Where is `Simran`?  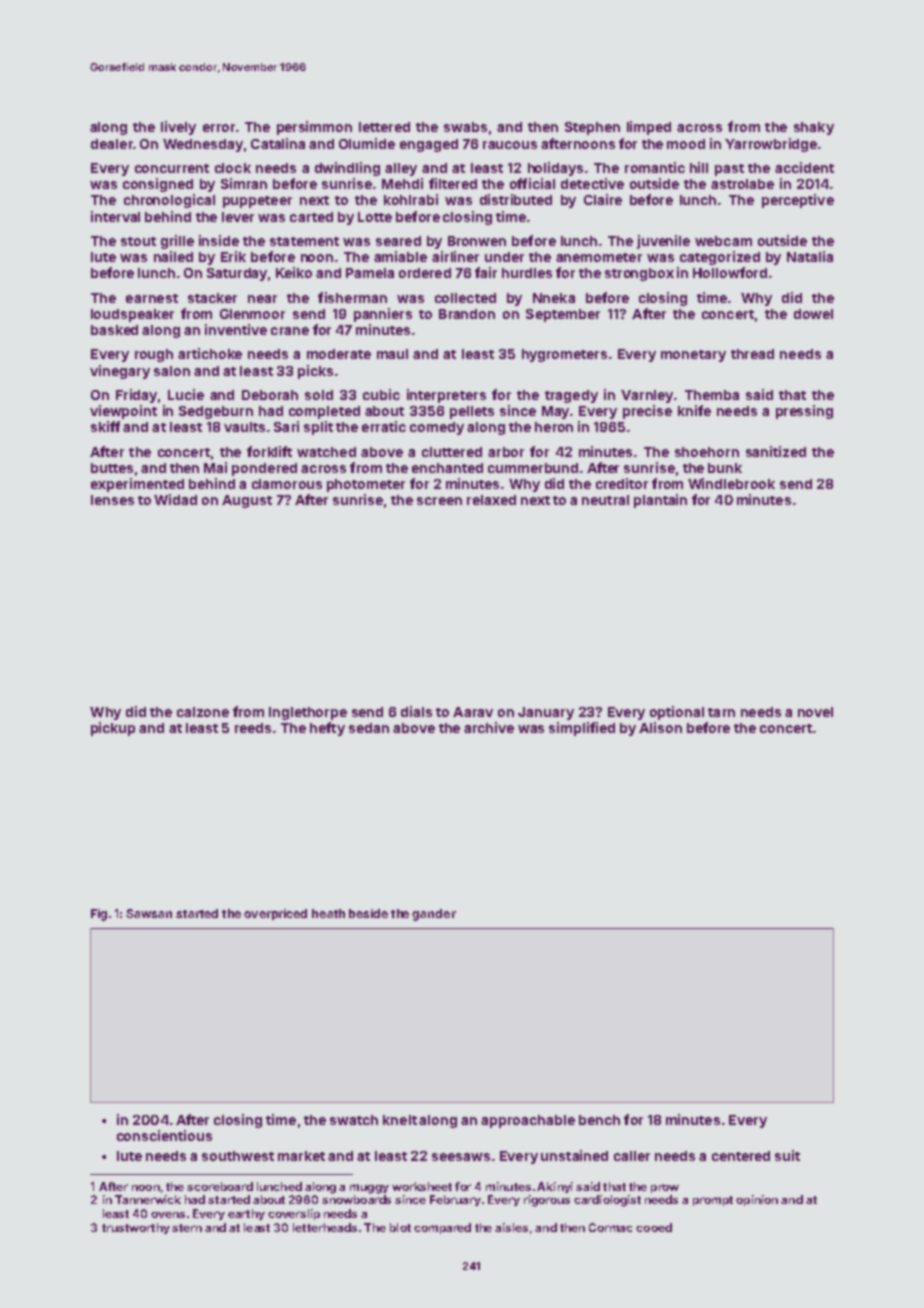 Simran is located at coordinates (244, 183).
